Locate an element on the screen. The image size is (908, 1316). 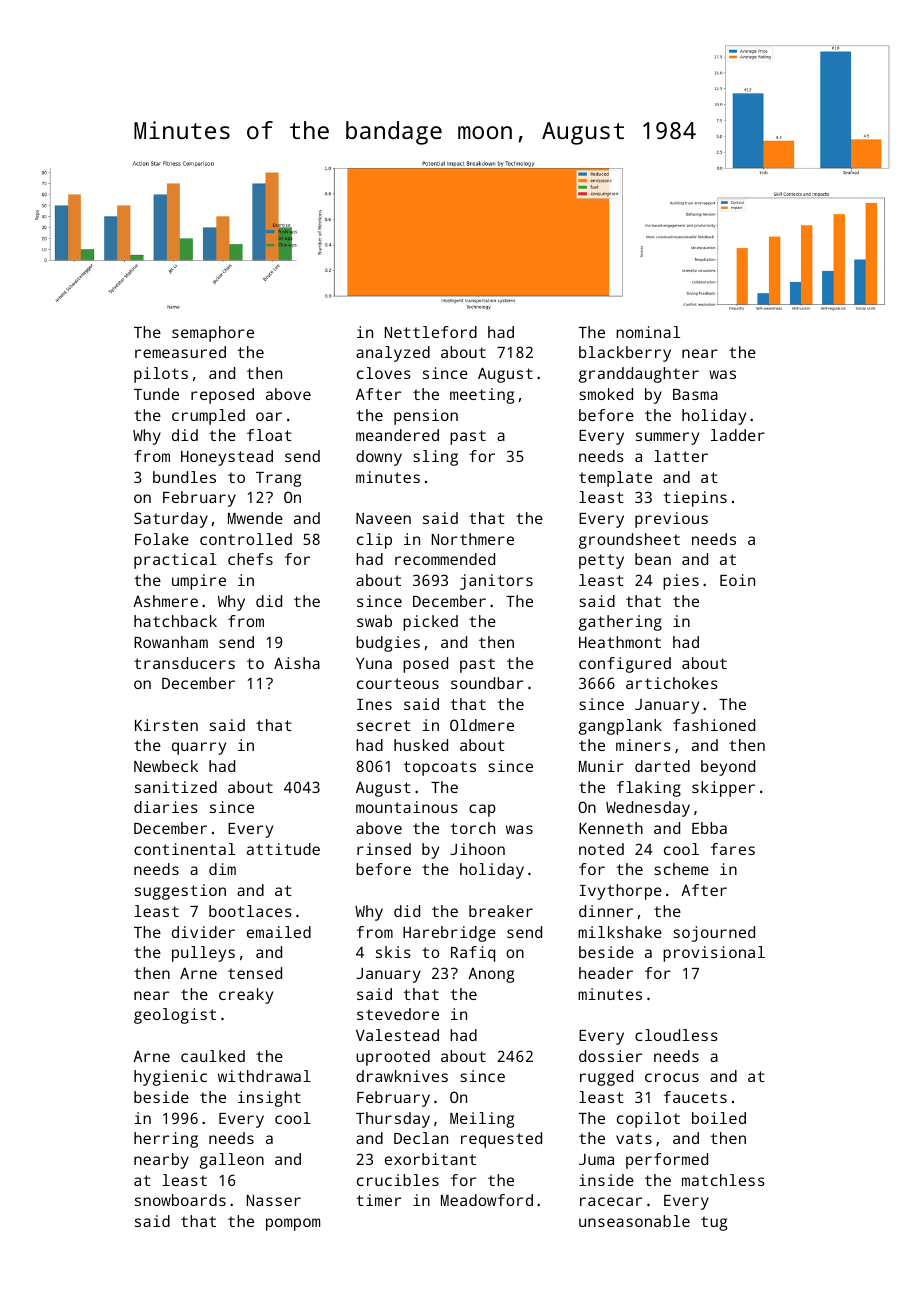
nominal is located at coordinates (648, 332).
